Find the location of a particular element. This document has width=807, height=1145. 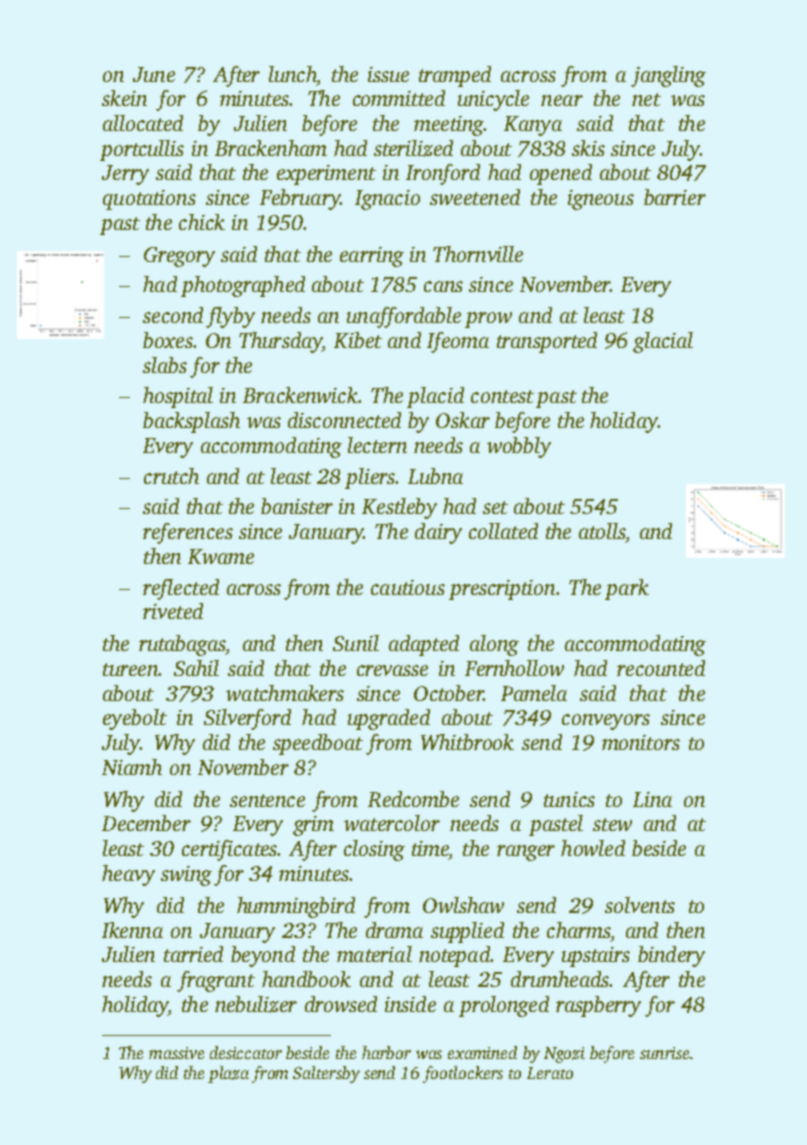

backsplash is located at coordinates (191, 422).
